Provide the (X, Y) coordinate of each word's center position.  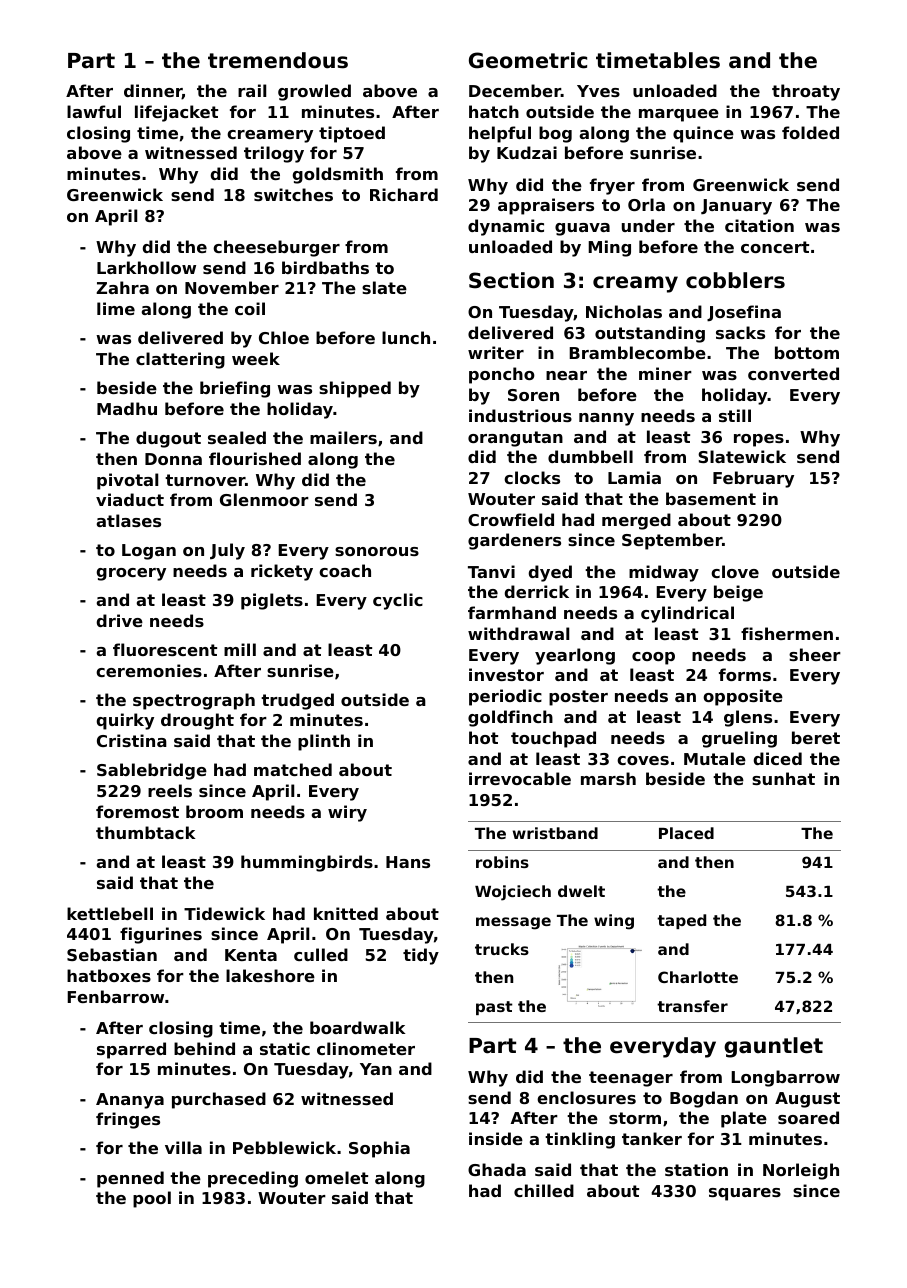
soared (808, 1117)
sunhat (783, 778)
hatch (494, 111)
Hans (408, 862)
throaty (806, 92)
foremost (137, 811)
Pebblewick (284, 1147)
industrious (520, 415)
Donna (173, 459)
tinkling (580, 1140)
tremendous (278, 60)
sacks (740, 332)
